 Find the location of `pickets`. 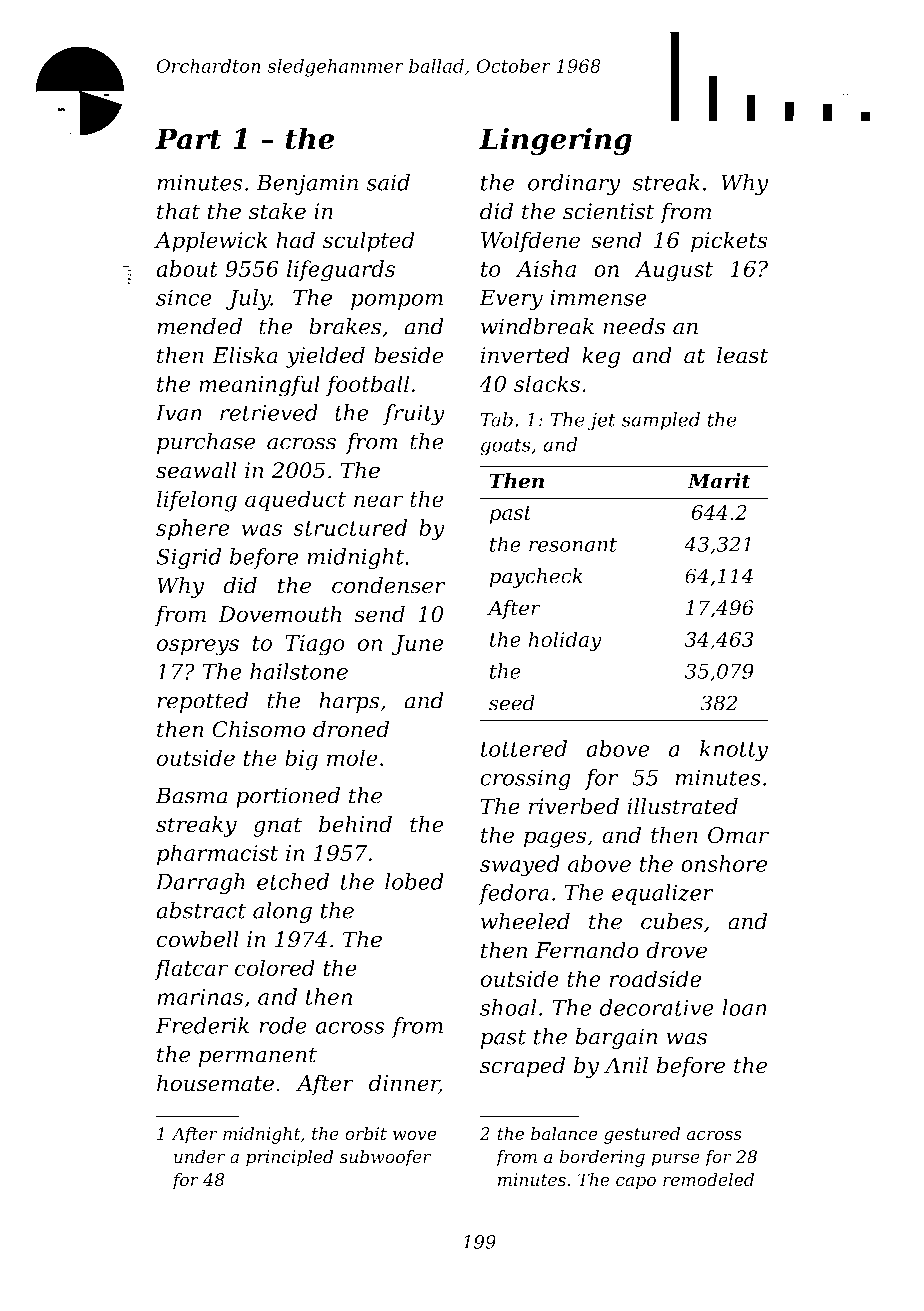

pickets is located at coordinates (729, 242).
